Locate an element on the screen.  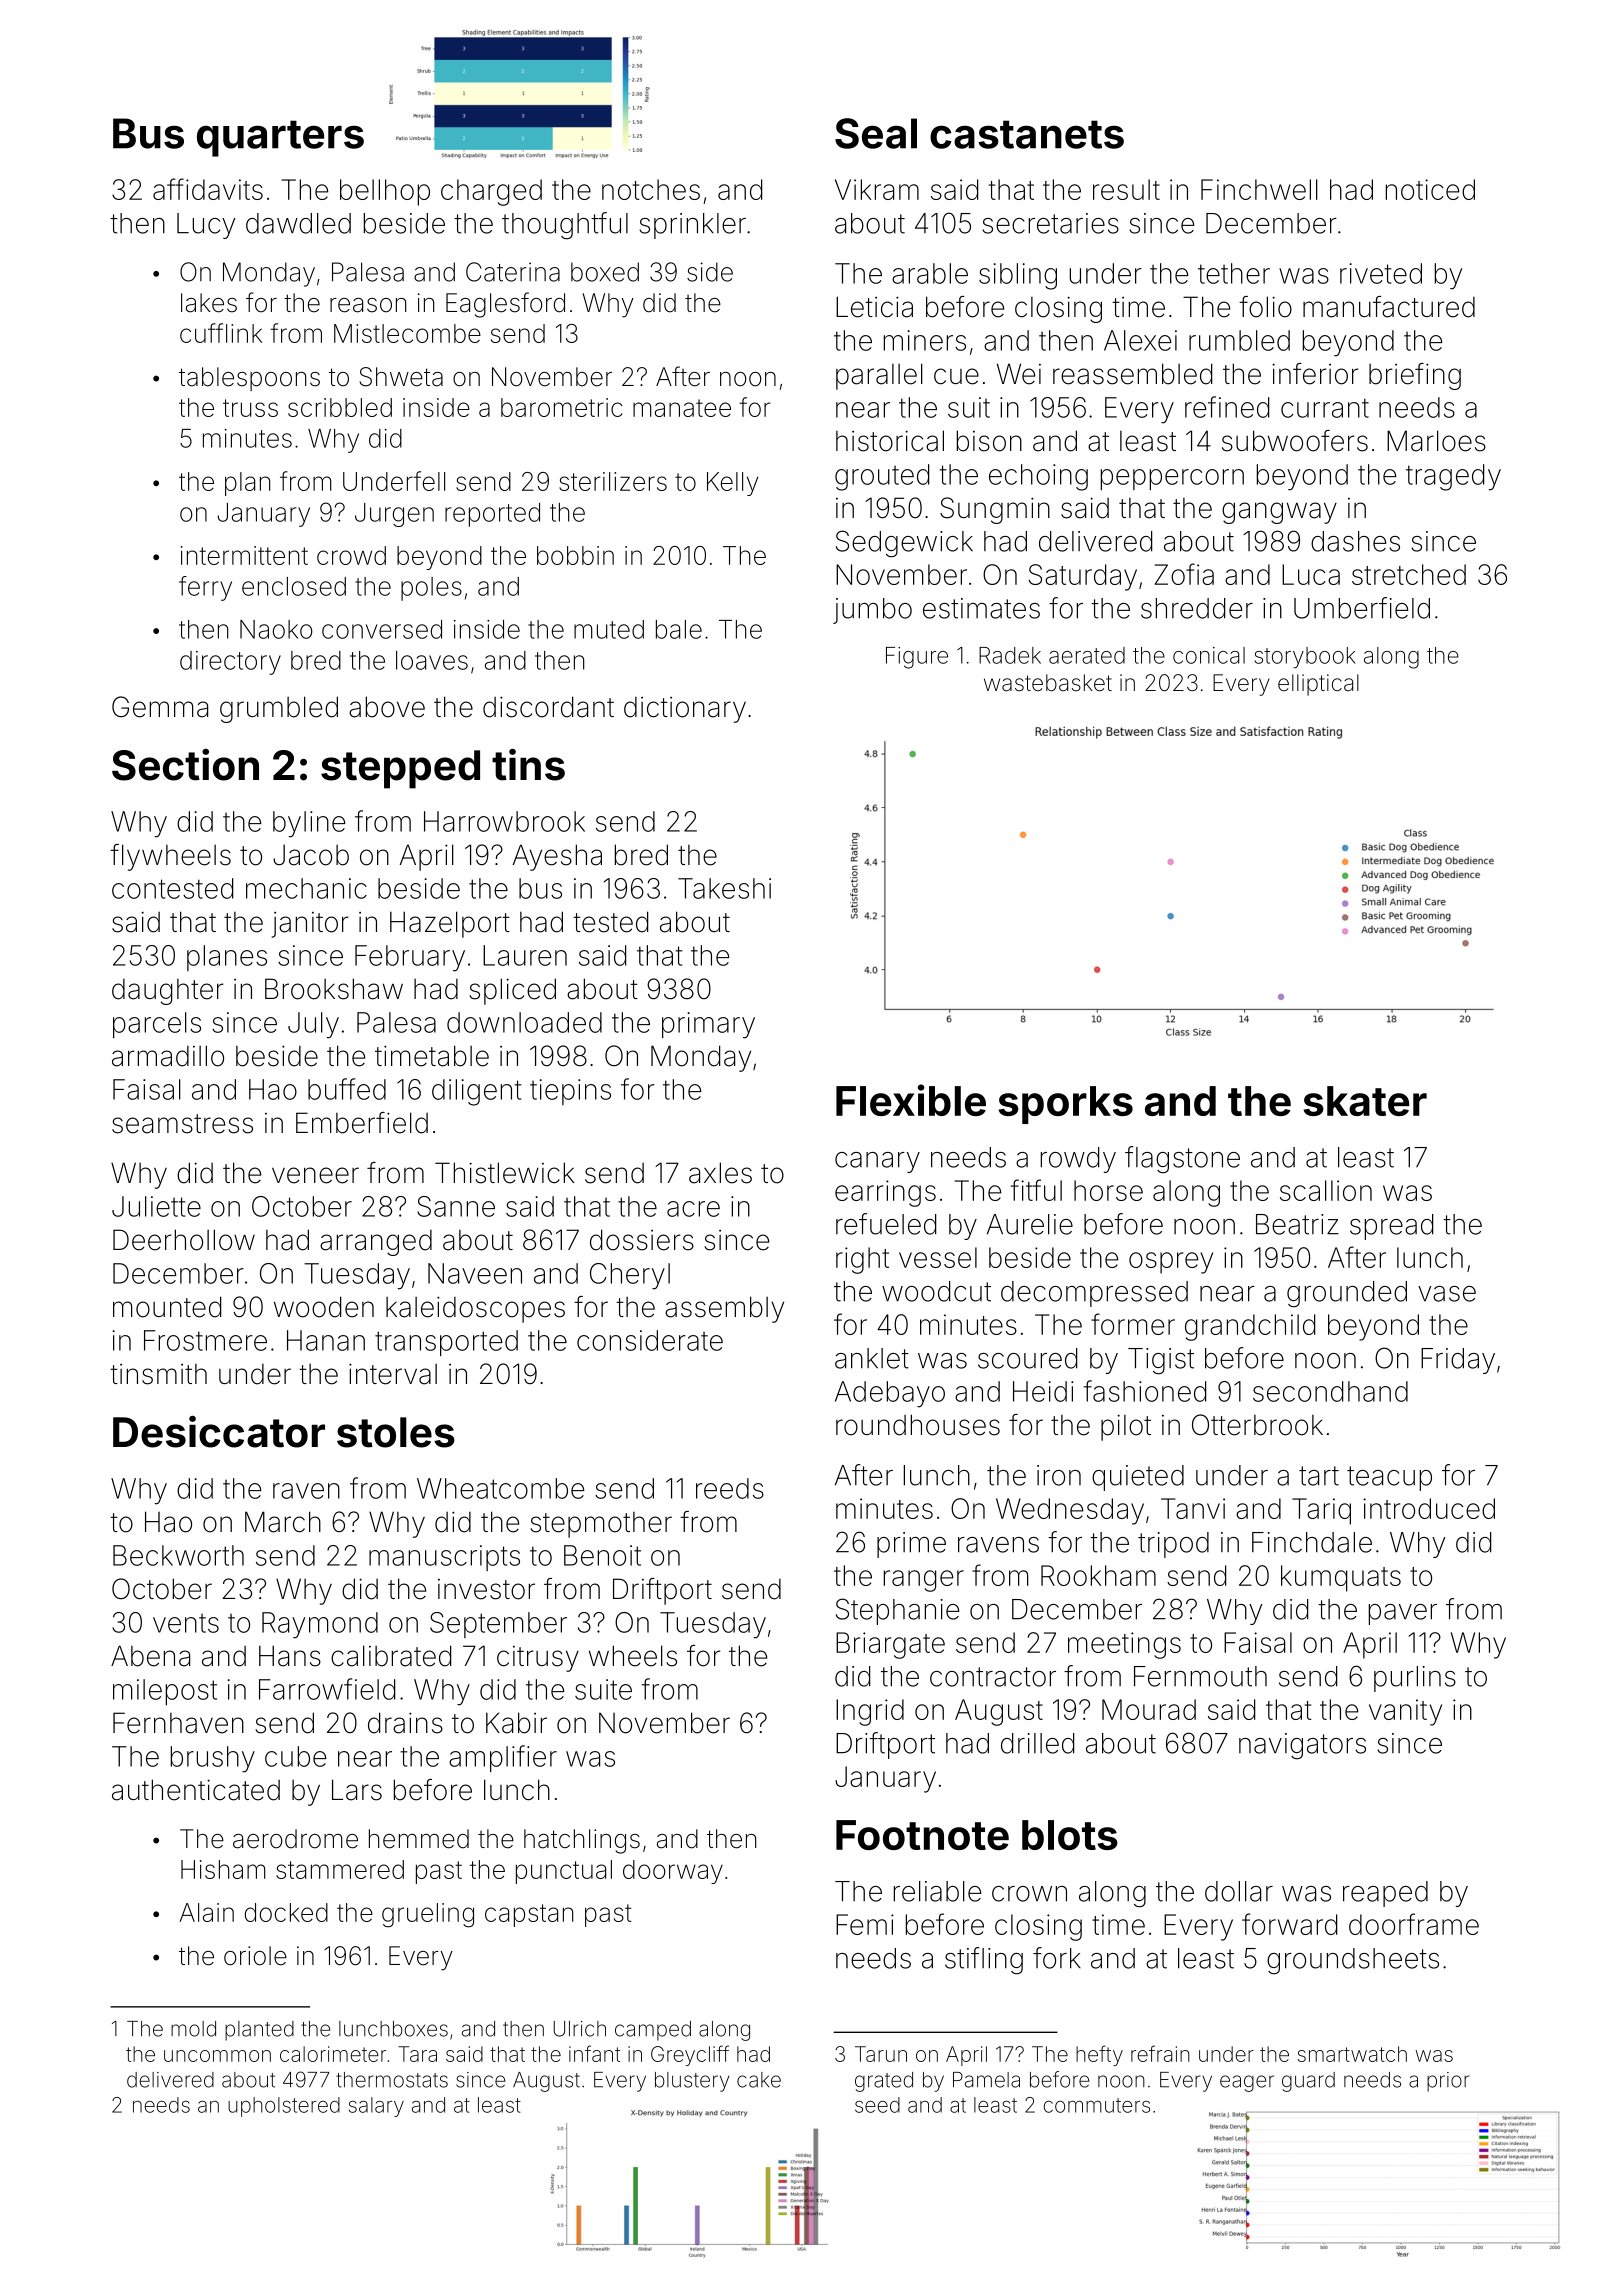
Lucy is located at coordinates (206, 226).
